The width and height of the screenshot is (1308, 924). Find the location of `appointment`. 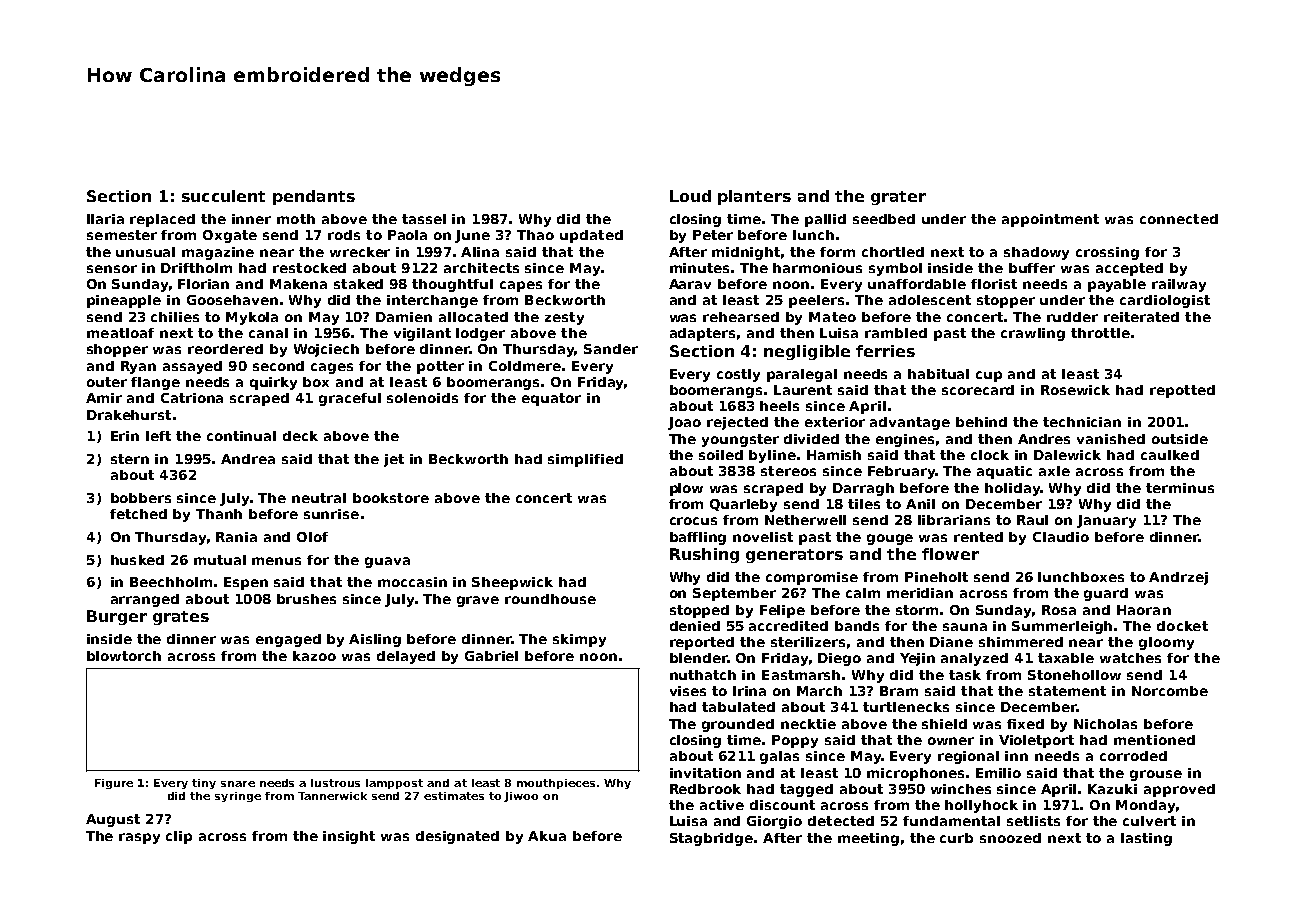

appointment is located at coordinates (1050, 220).
